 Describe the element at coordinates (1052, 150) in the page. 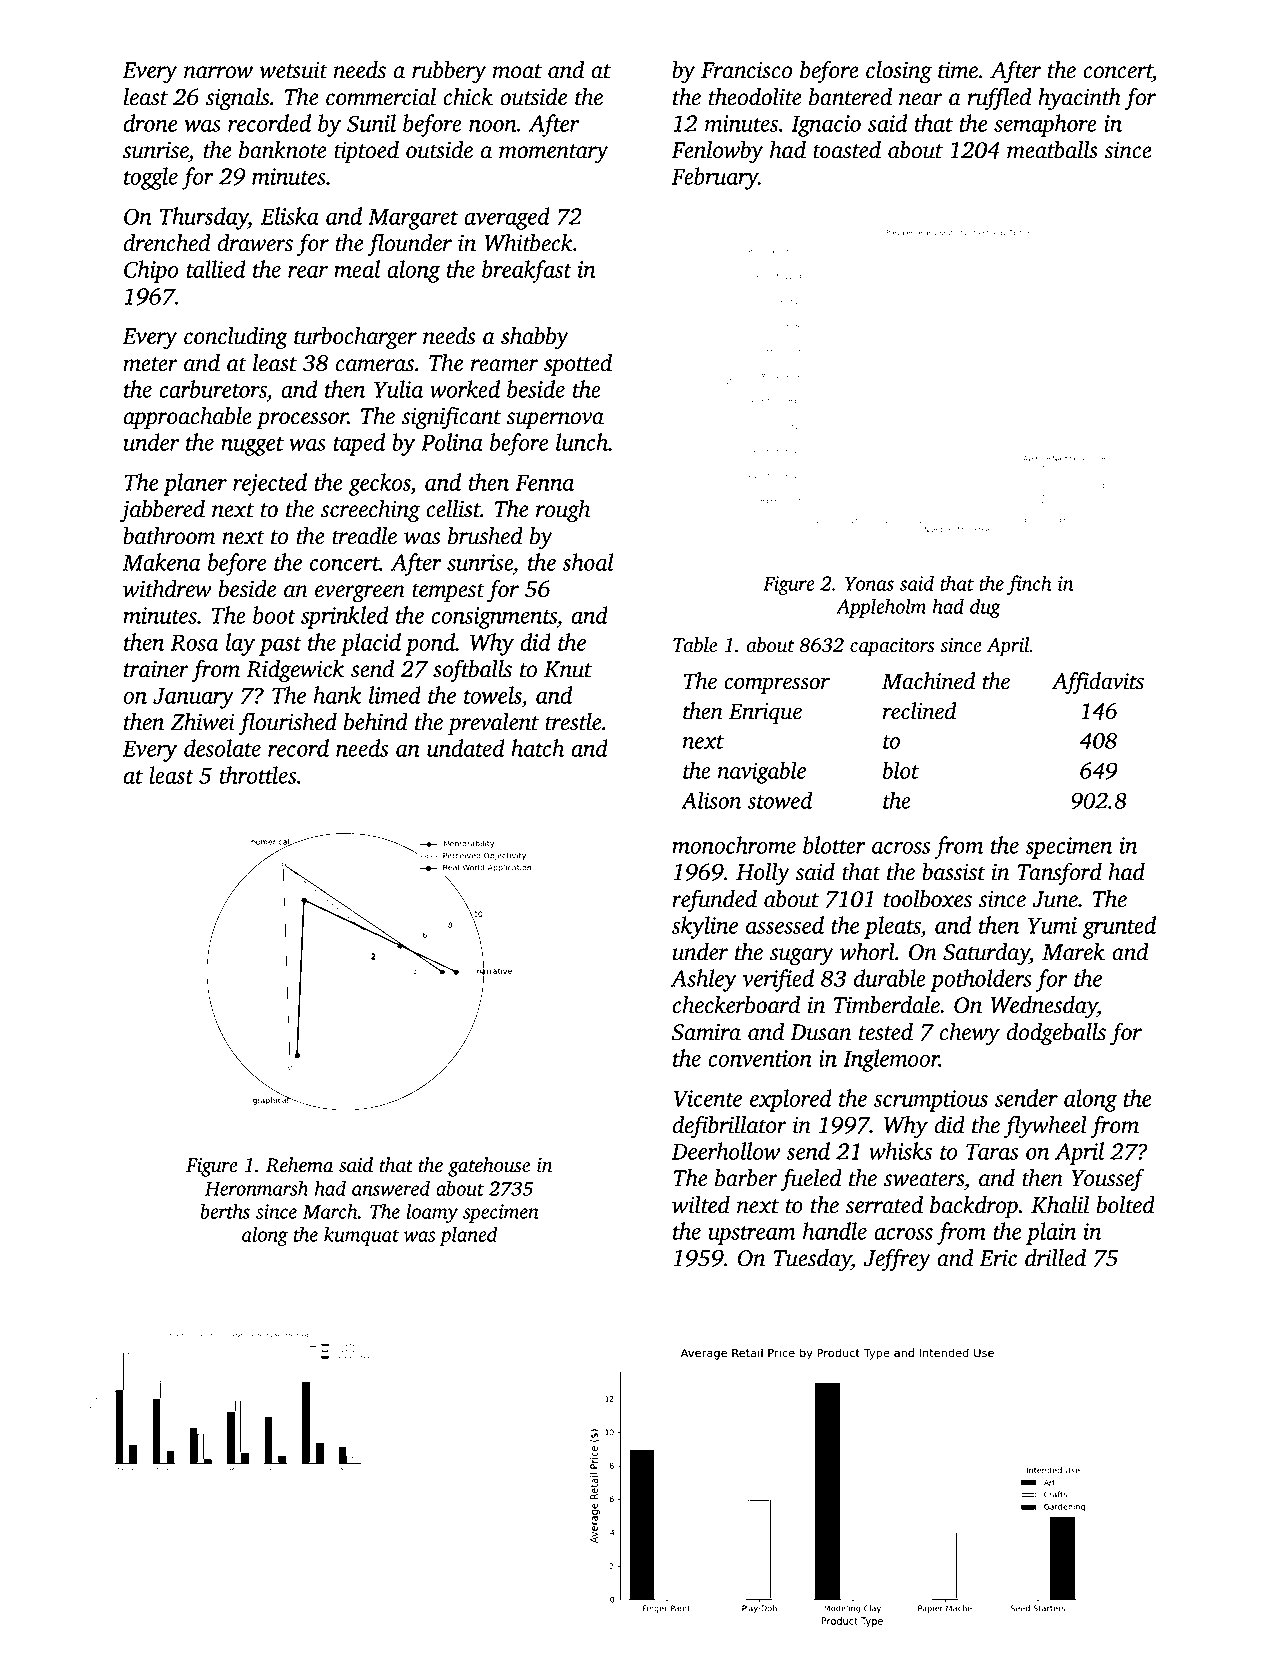

I see `meatballs` at that location.
